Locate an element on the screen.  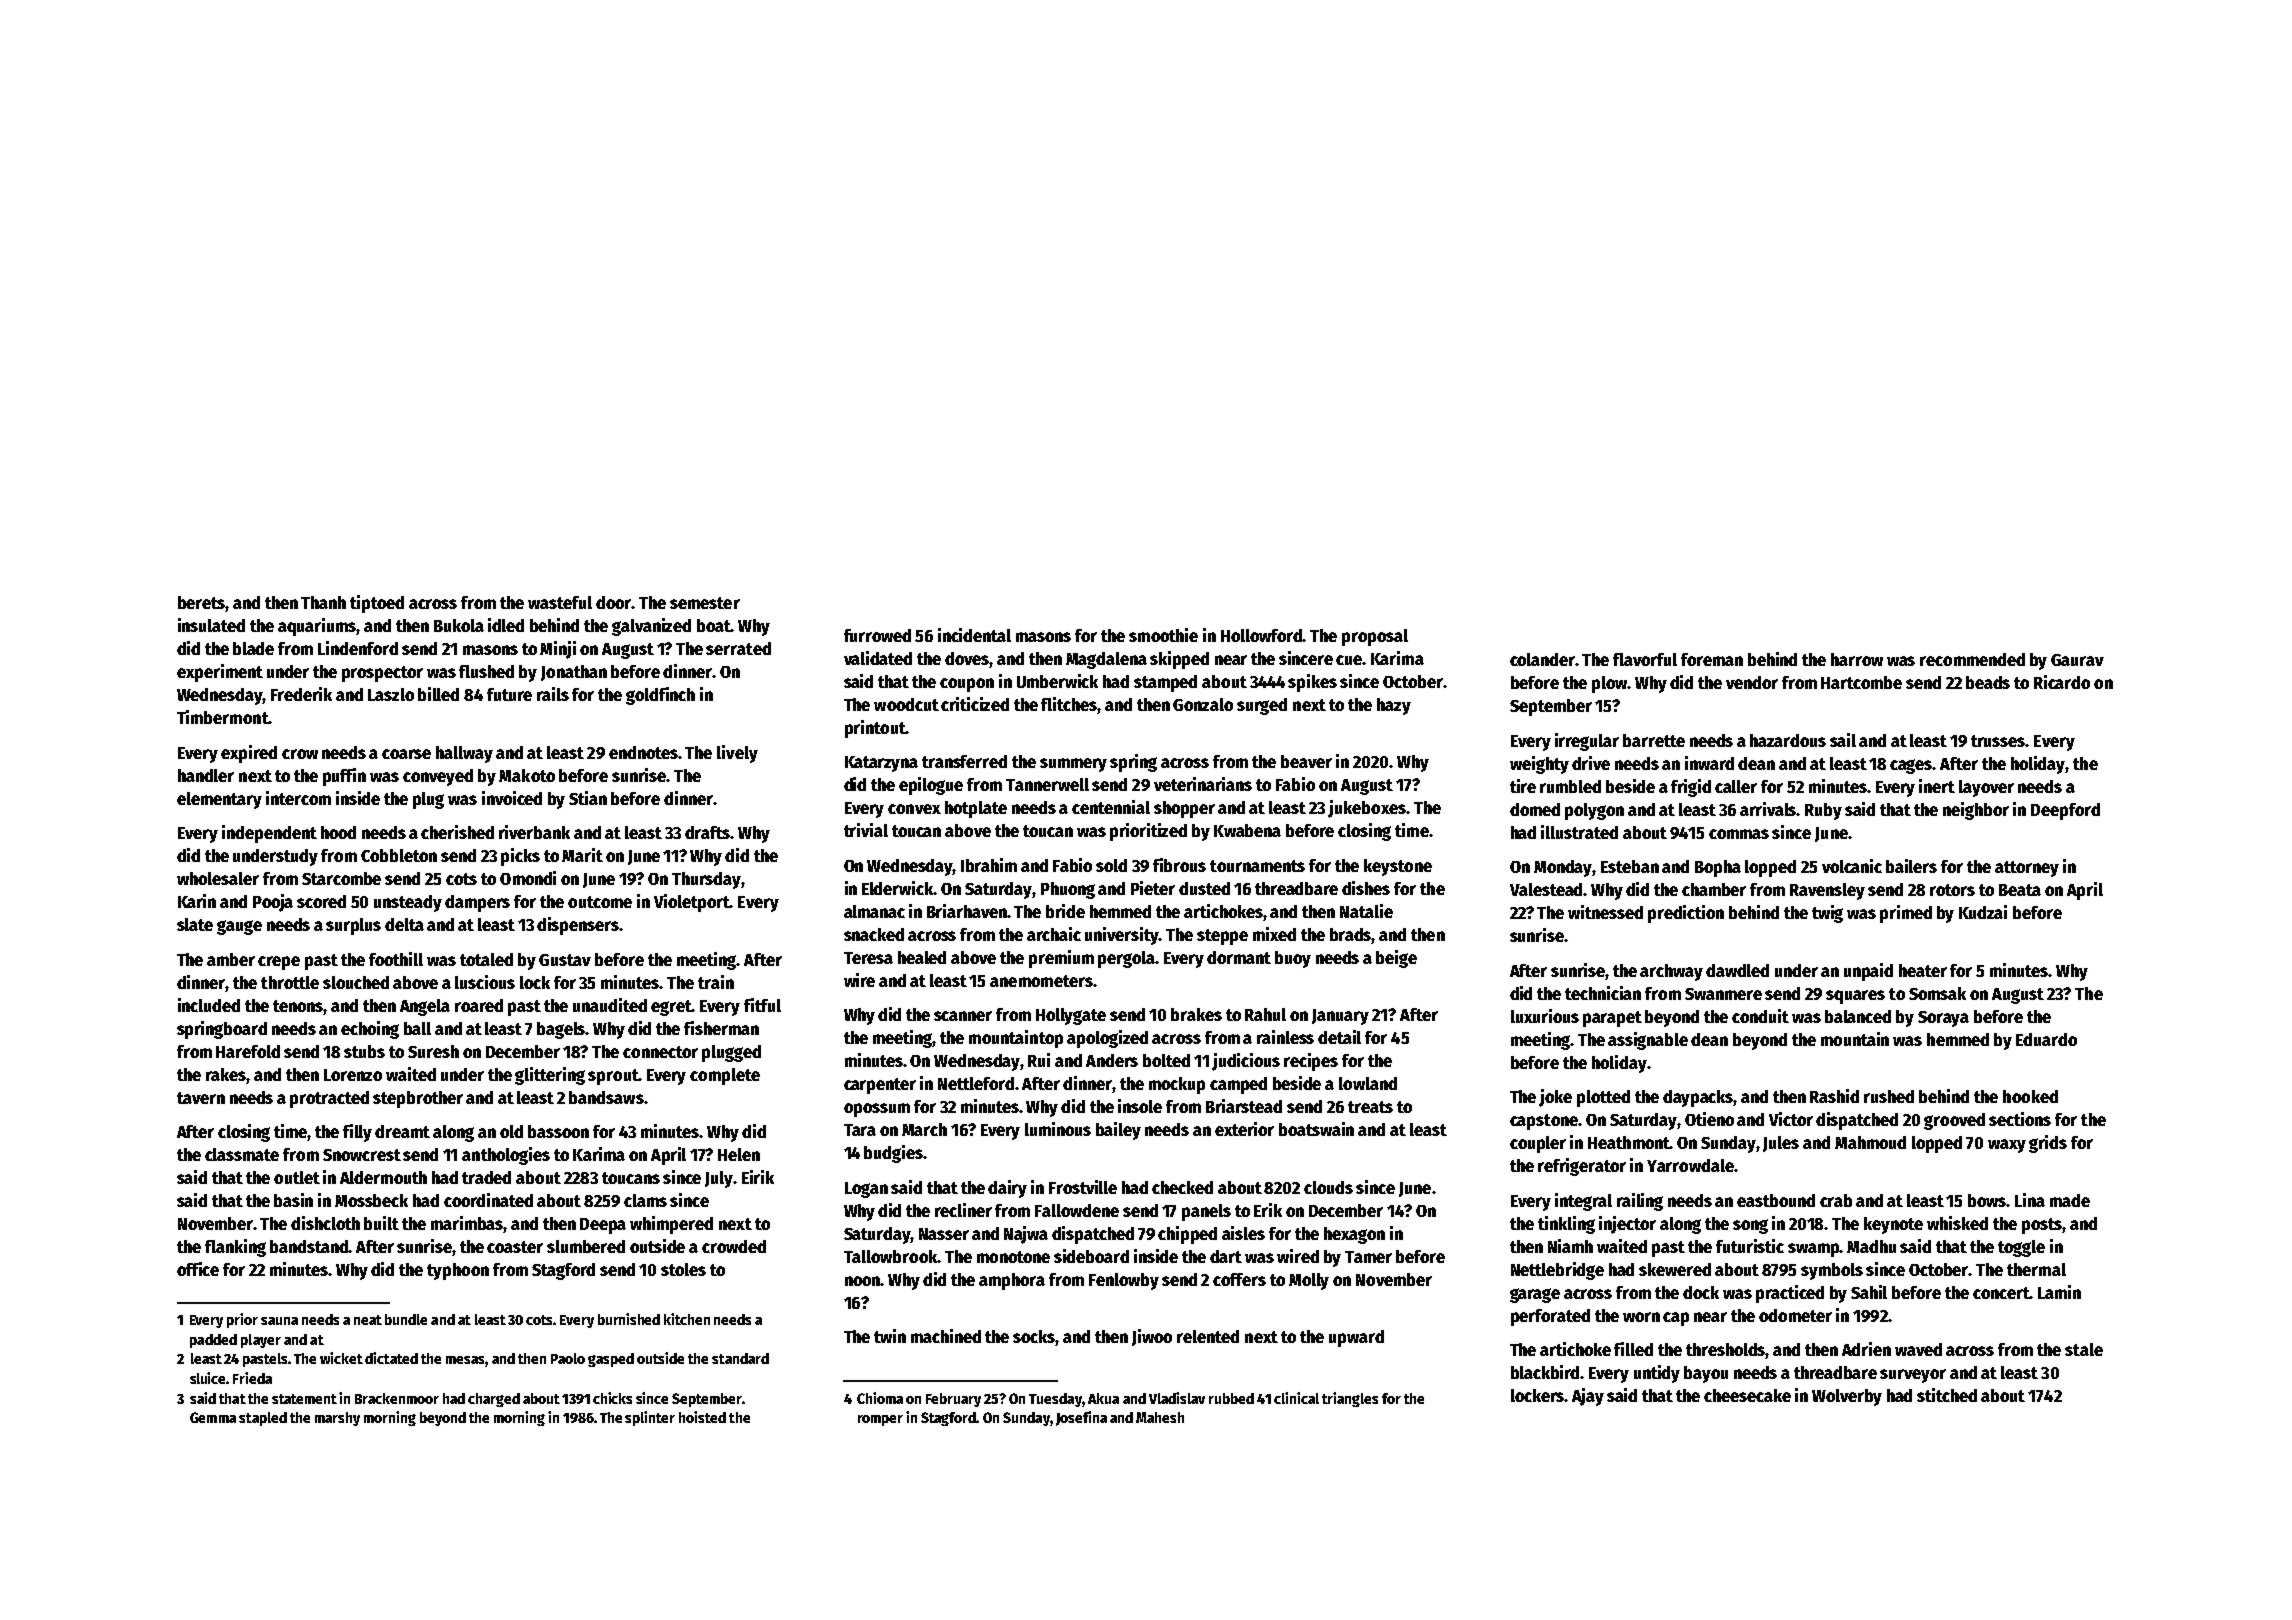
buoy is located at coordinates (1293, 959).
